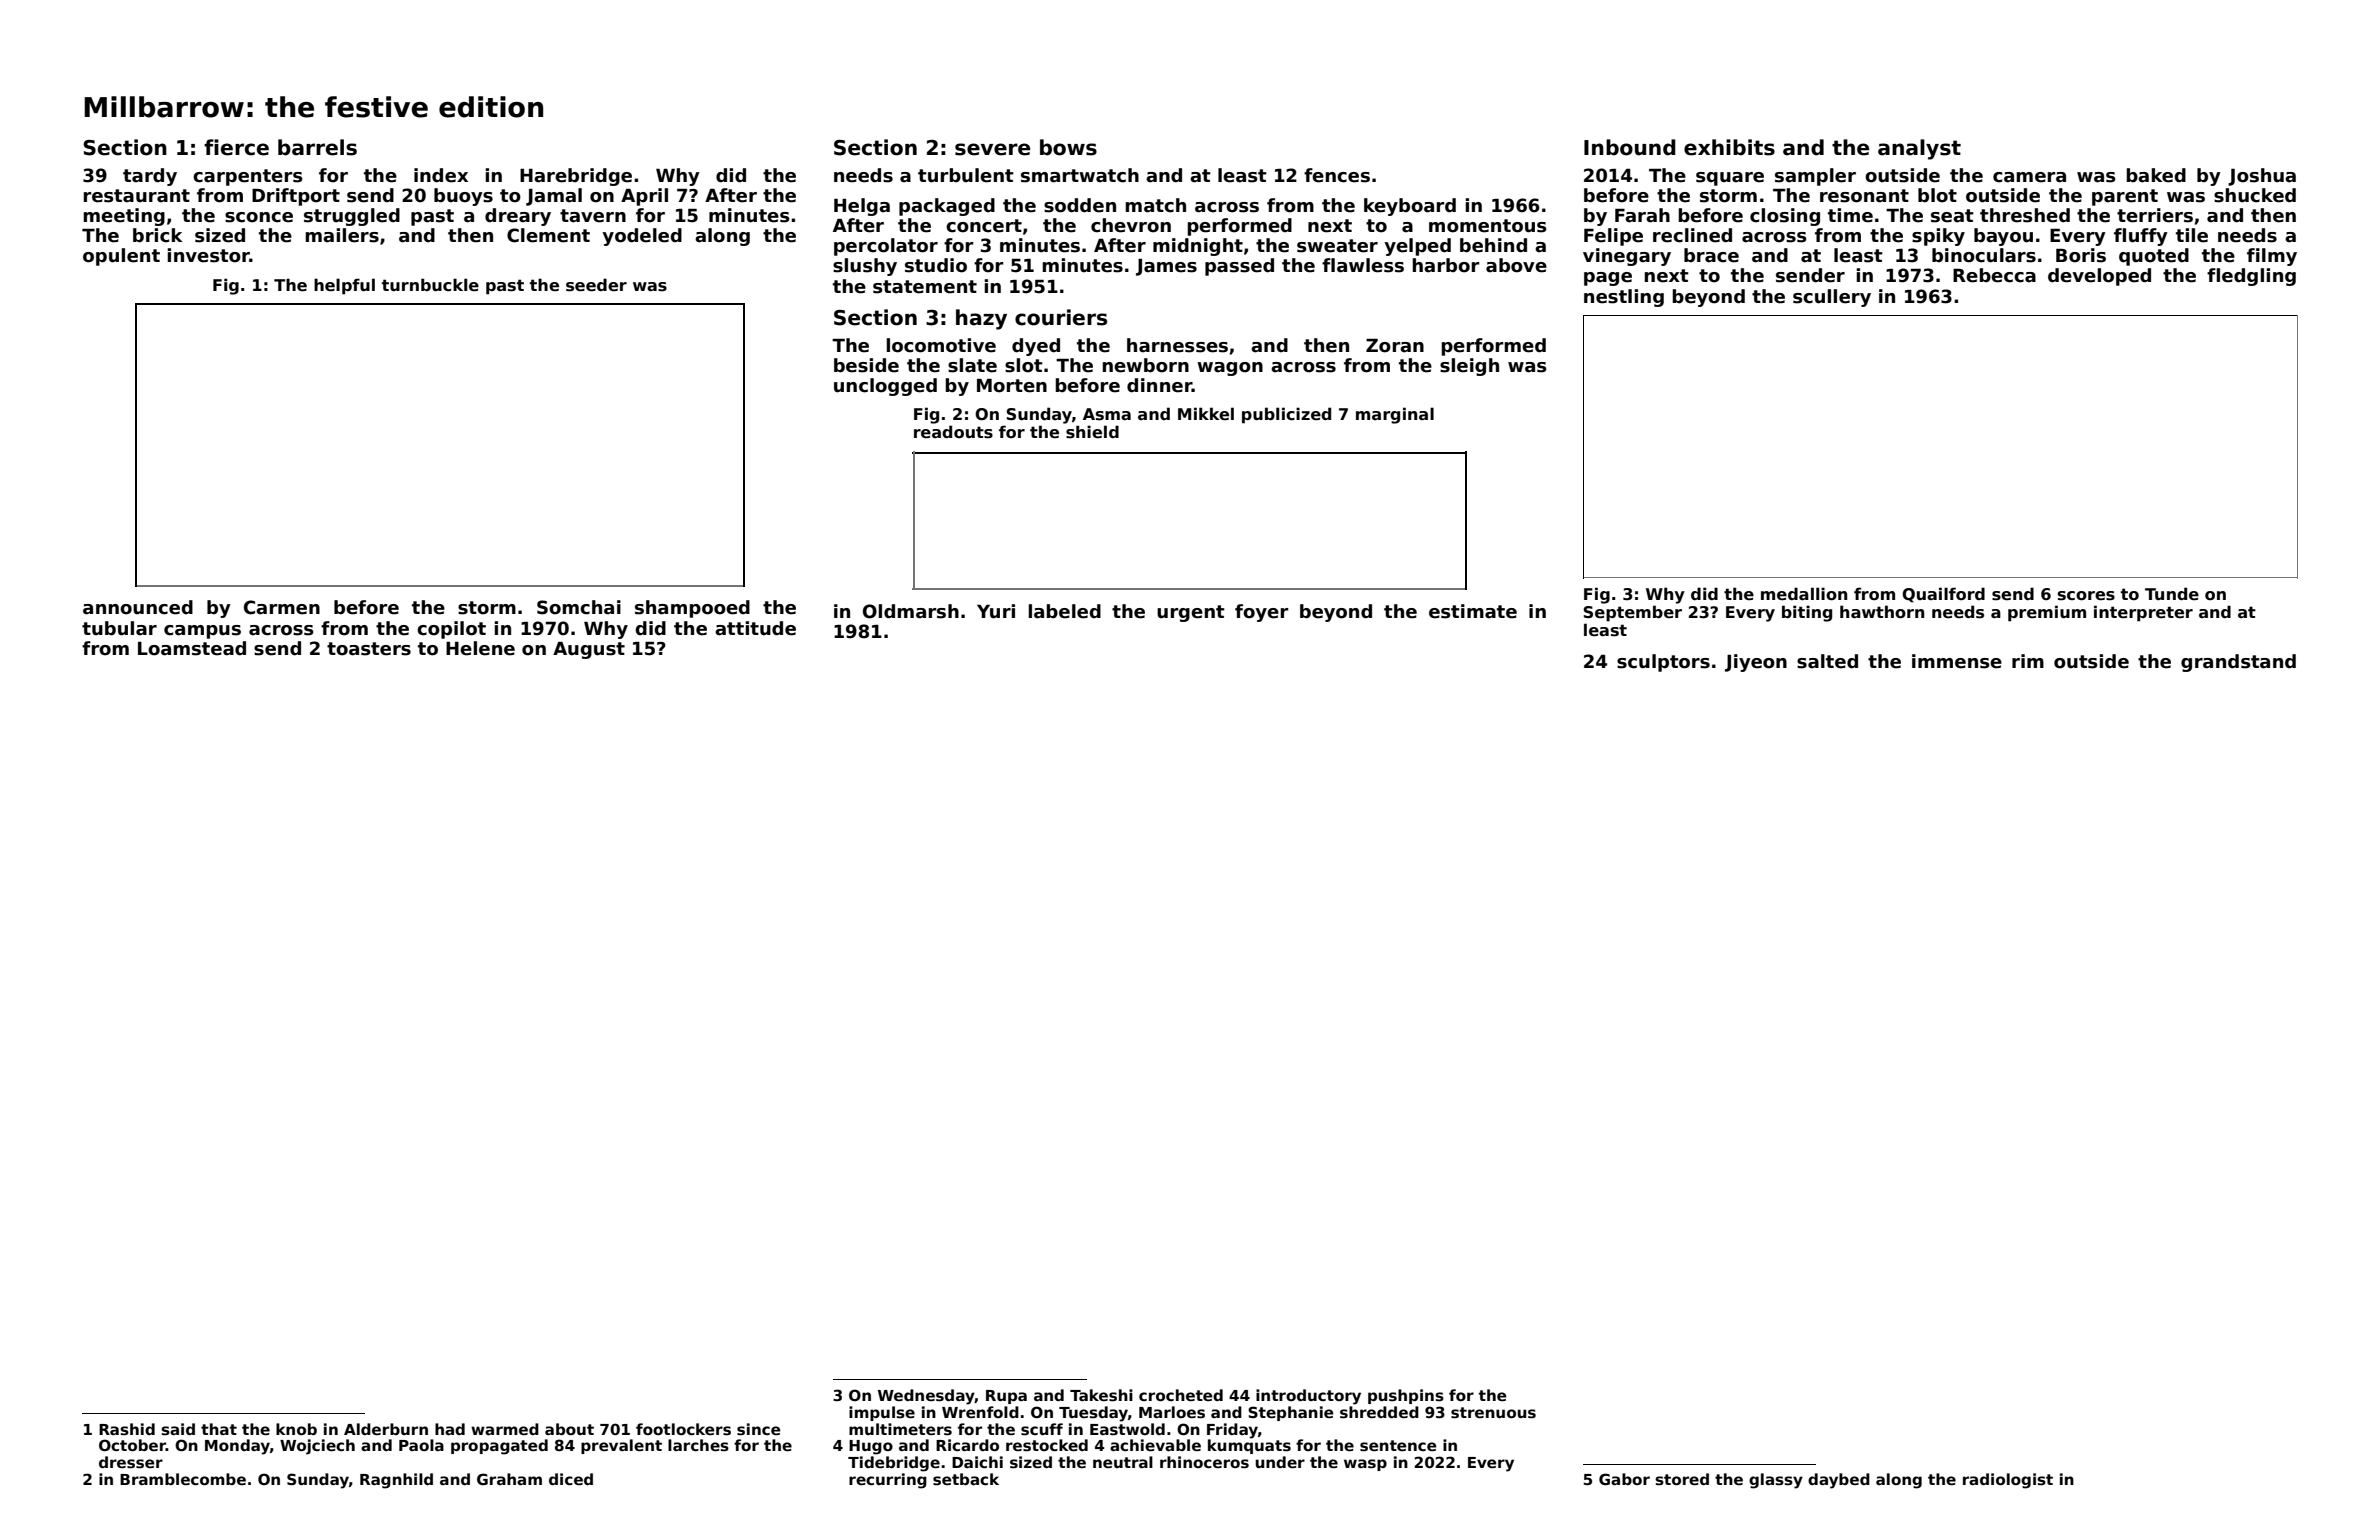 The width and height of the image is (2380, 1540). Describe the element at coordinates (865, 267) in the image. I see `slushy` at that location.
